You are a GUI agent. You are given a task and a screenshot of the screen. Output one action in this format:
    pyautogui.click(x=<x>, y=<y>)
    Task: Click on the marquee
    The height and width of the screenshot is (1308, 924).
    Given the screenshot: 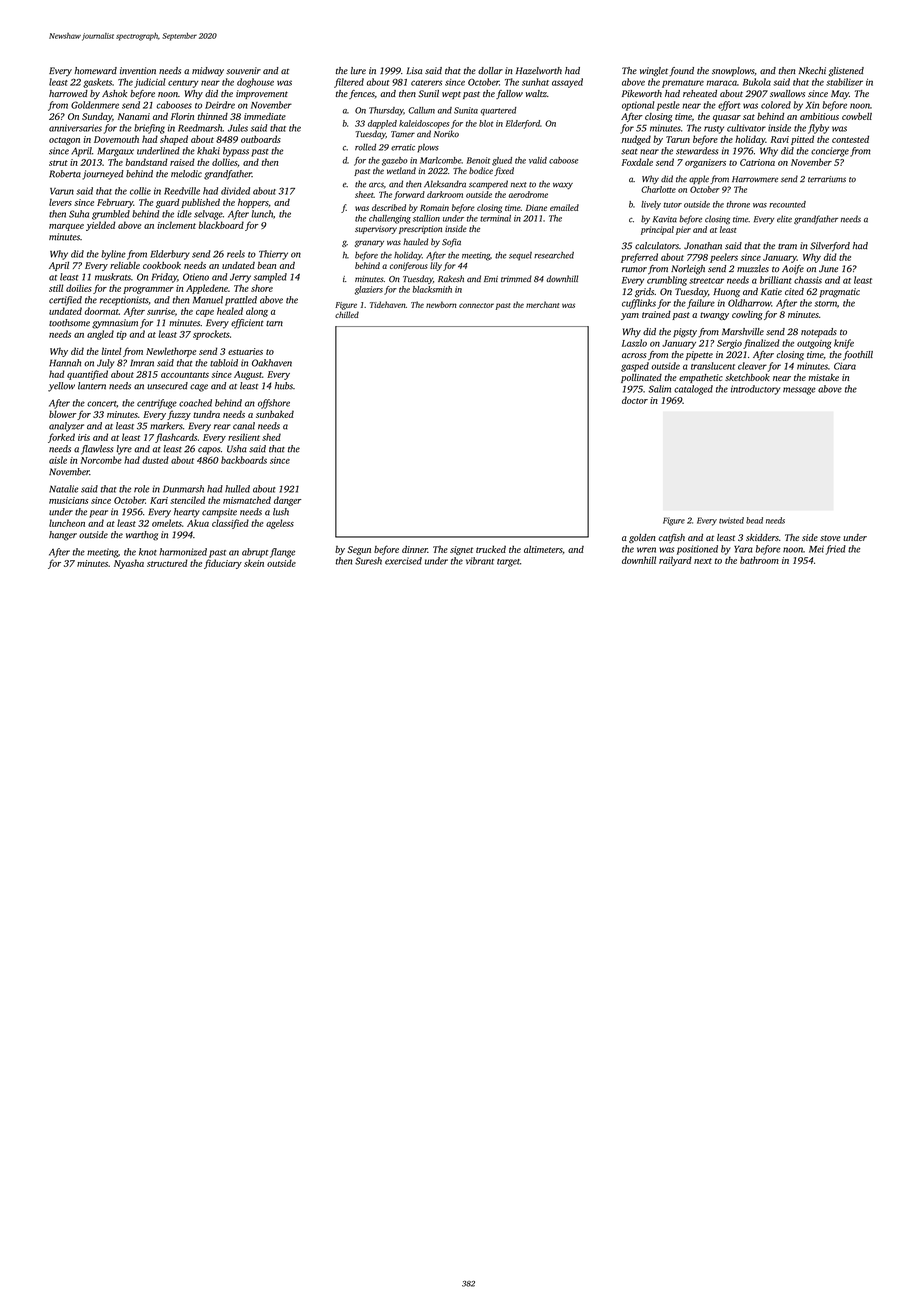 What is the action you would take?
    pyautogui.click(x=66, y=227)
